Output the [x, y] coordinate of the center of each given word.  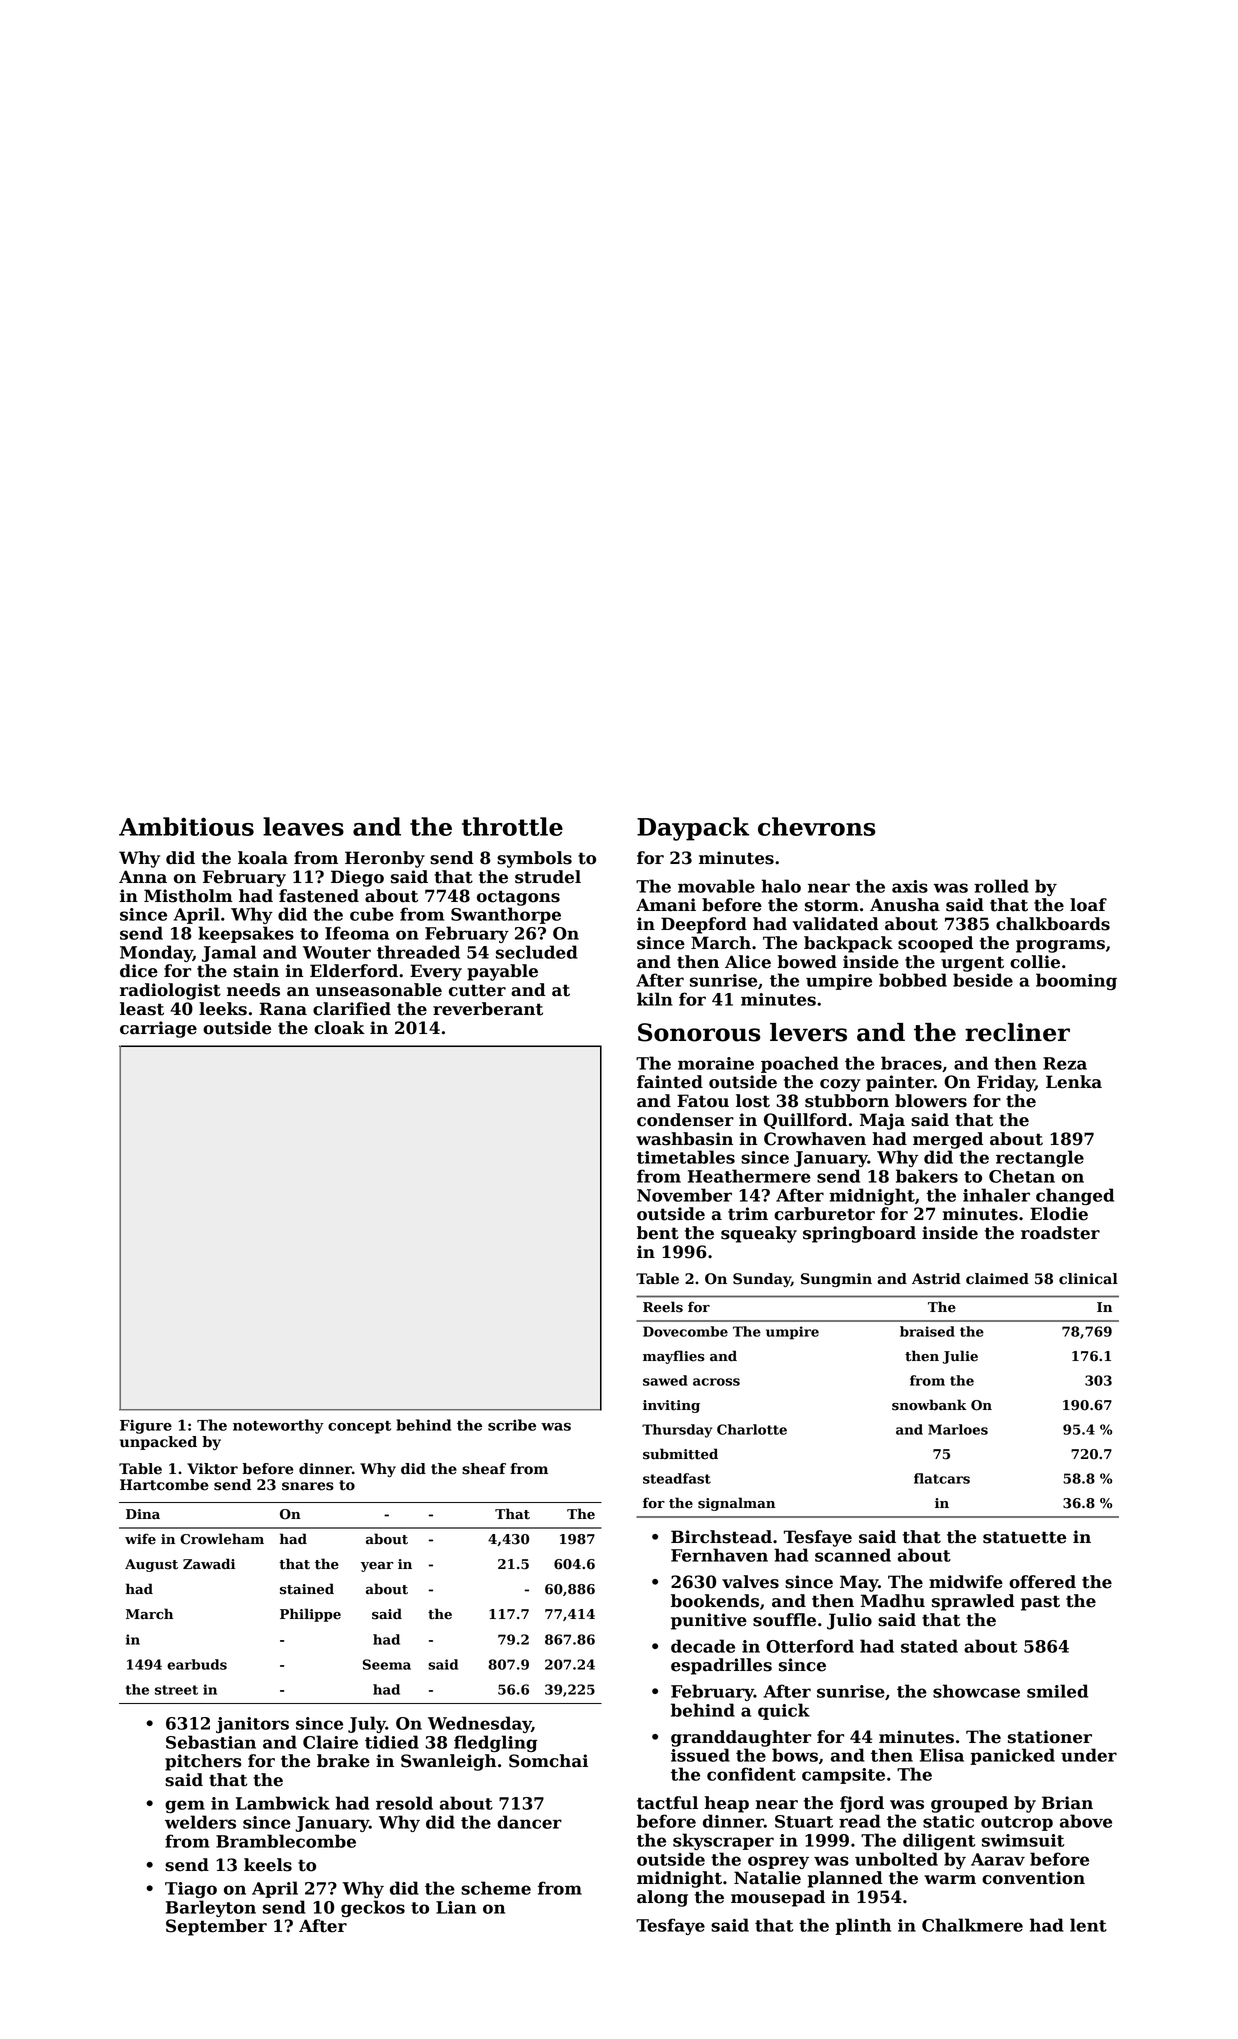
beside [983, 980]
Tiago [191, 1890]
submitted [680, 1454]
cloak [339, 1028]
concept [359, 1427]
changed [1075, 1196]
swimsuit [1023, 1840]
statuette [1024, 1537]
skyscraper [723, 1841]
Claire [330, 1742]
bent [658, 1233]
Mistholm [188, 896]
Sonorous [699, 1032]
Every [436, 972]
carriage [158, 1029]
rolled [1001, 886]
